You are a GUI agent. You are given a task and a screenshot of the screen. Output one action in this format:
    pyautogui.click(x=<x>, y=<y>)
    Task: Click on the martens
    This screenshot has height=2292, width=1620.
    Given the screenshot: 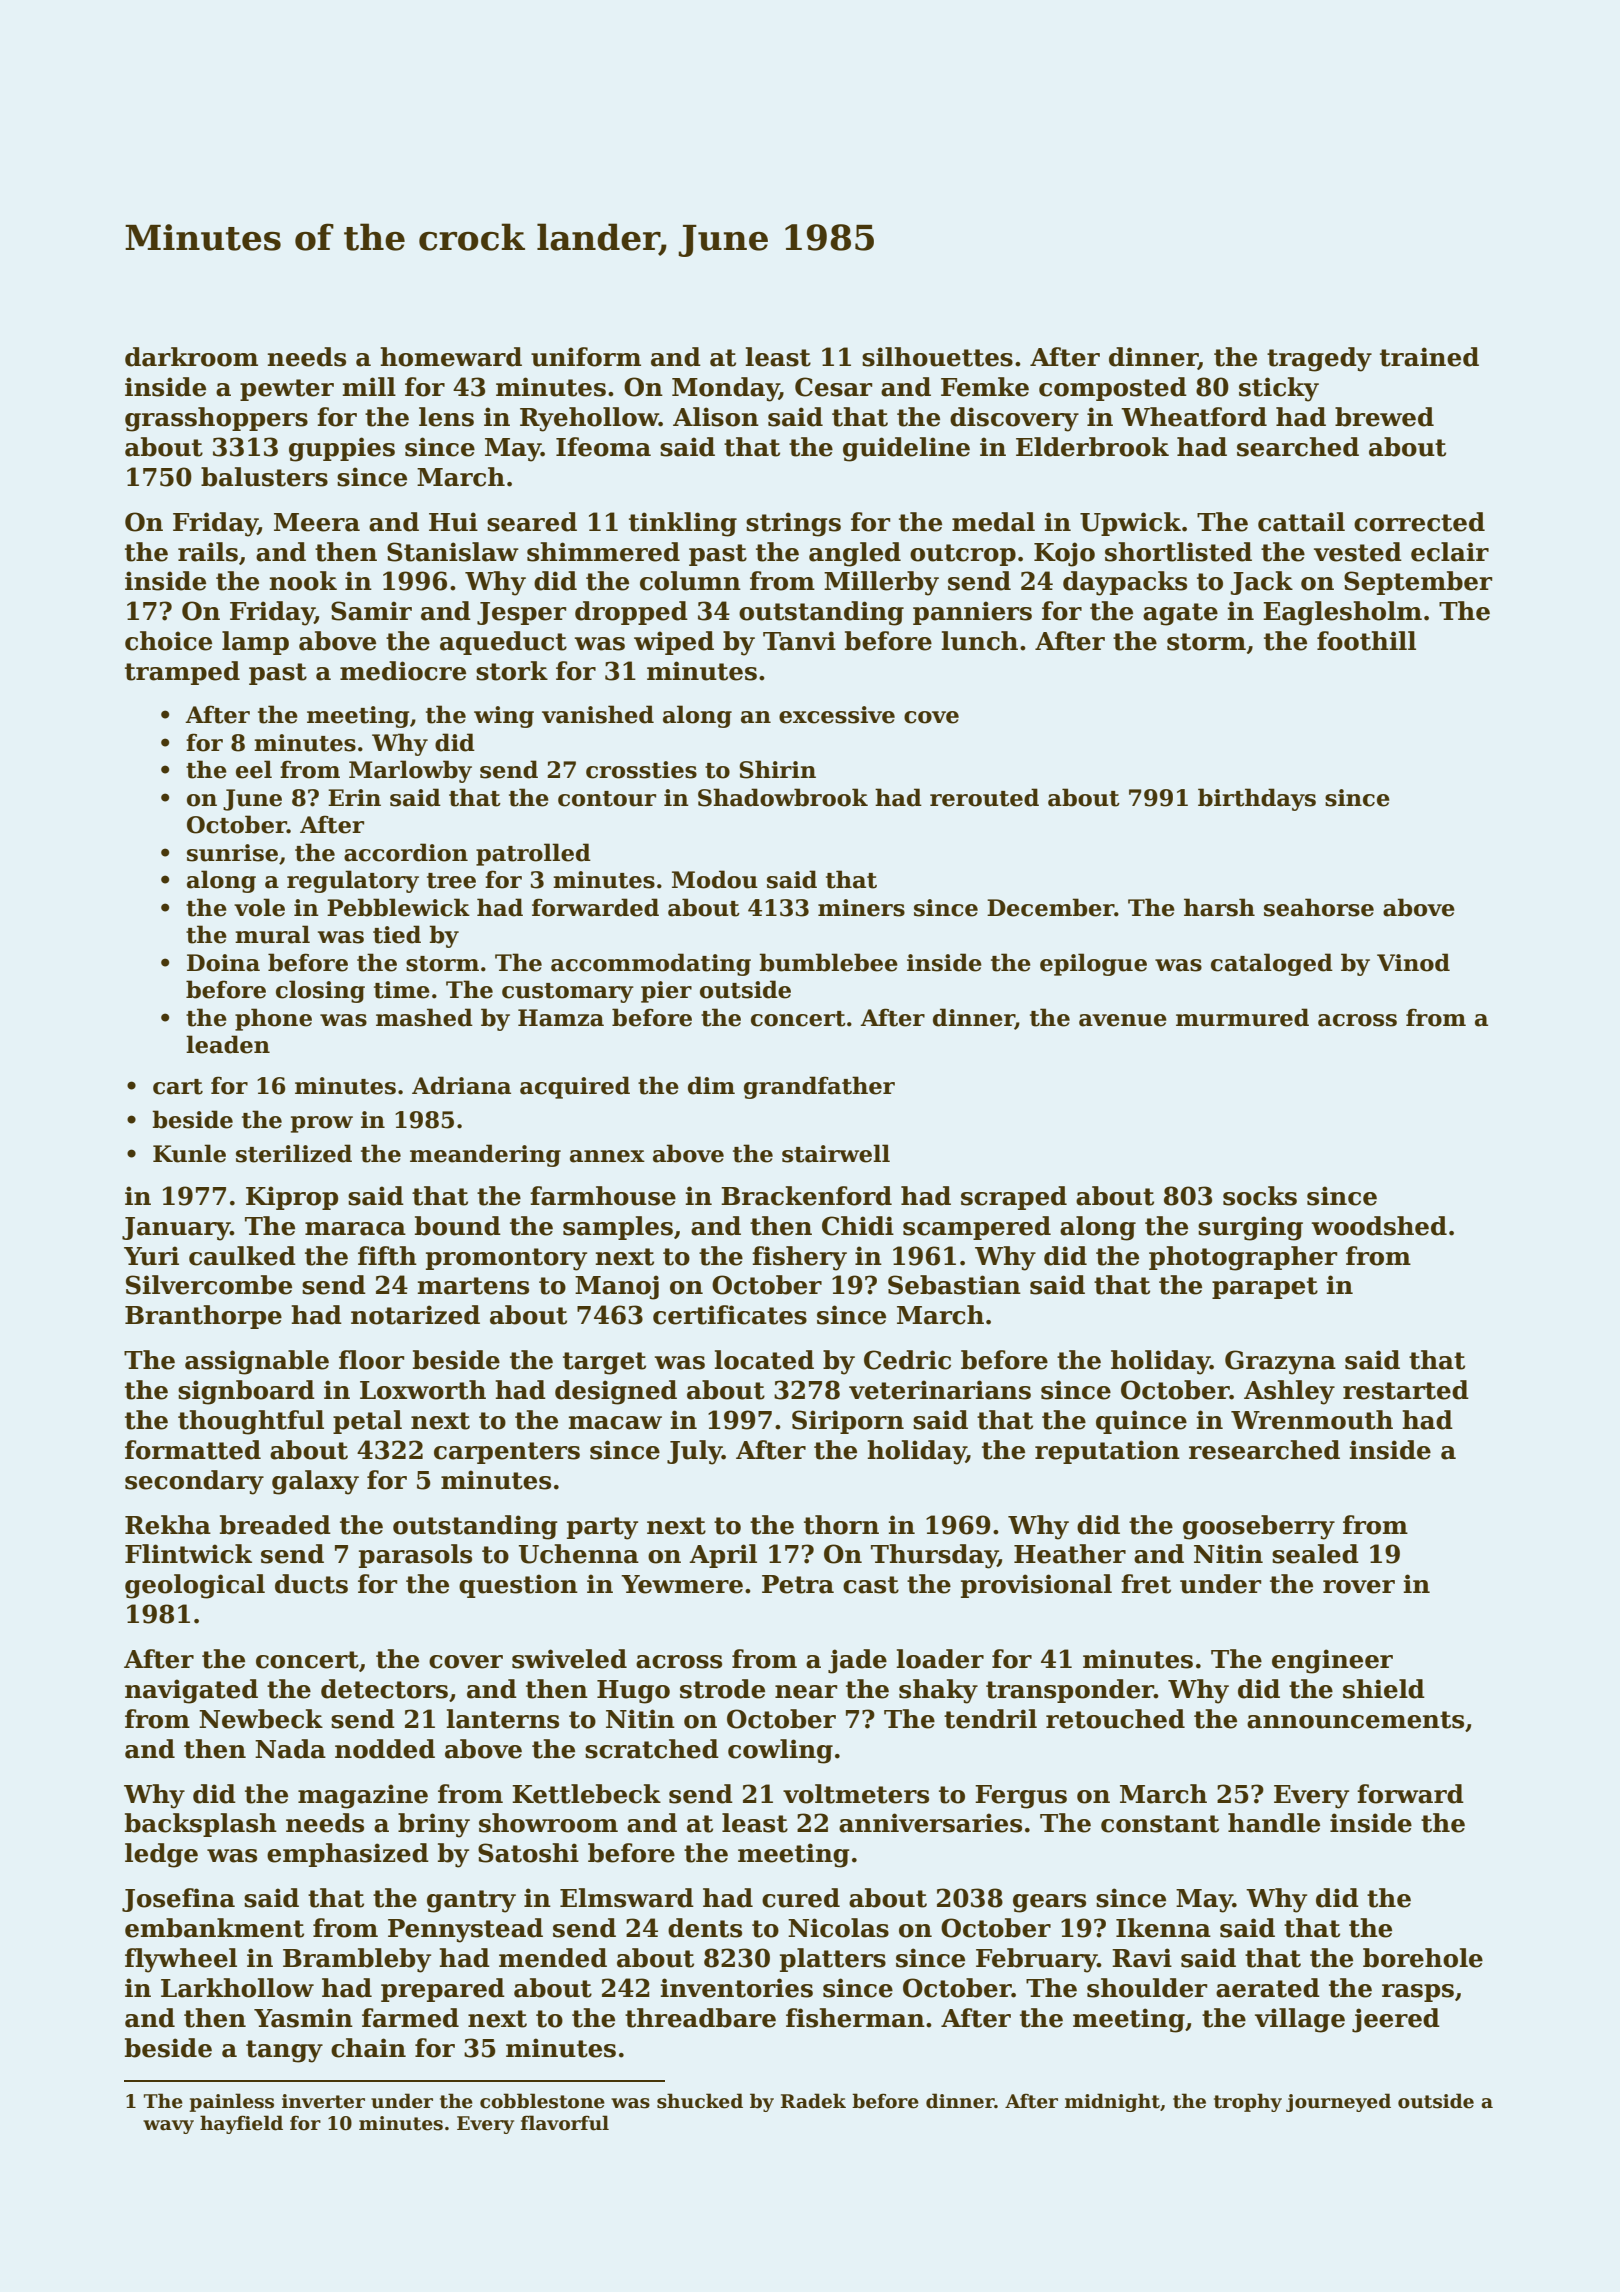 What is the action you would take?
    pyautogui.click(x=473, y=1286)
